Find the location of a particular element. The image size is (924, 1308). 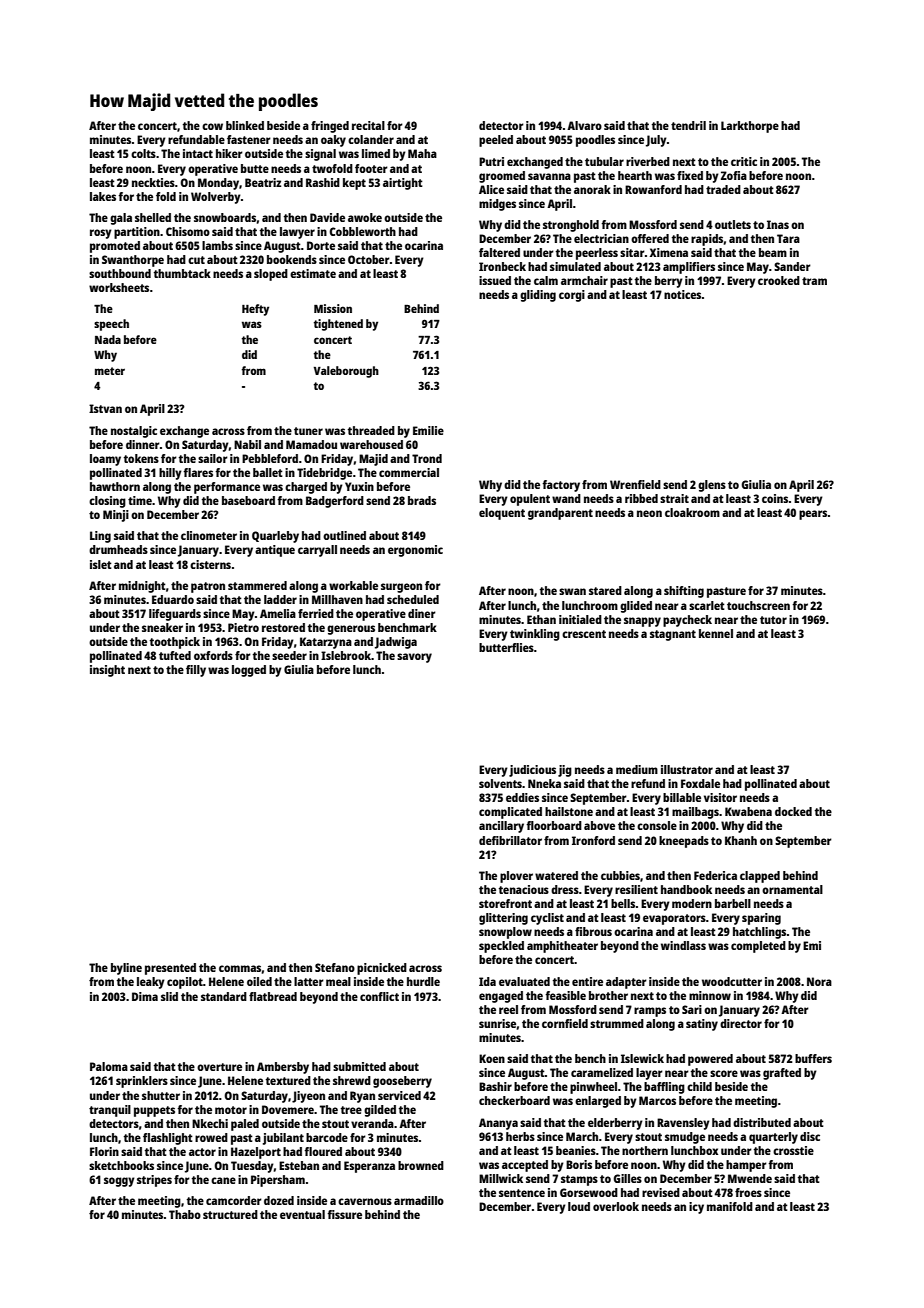

Larkthorpe is located at coordinates (750, 127).
